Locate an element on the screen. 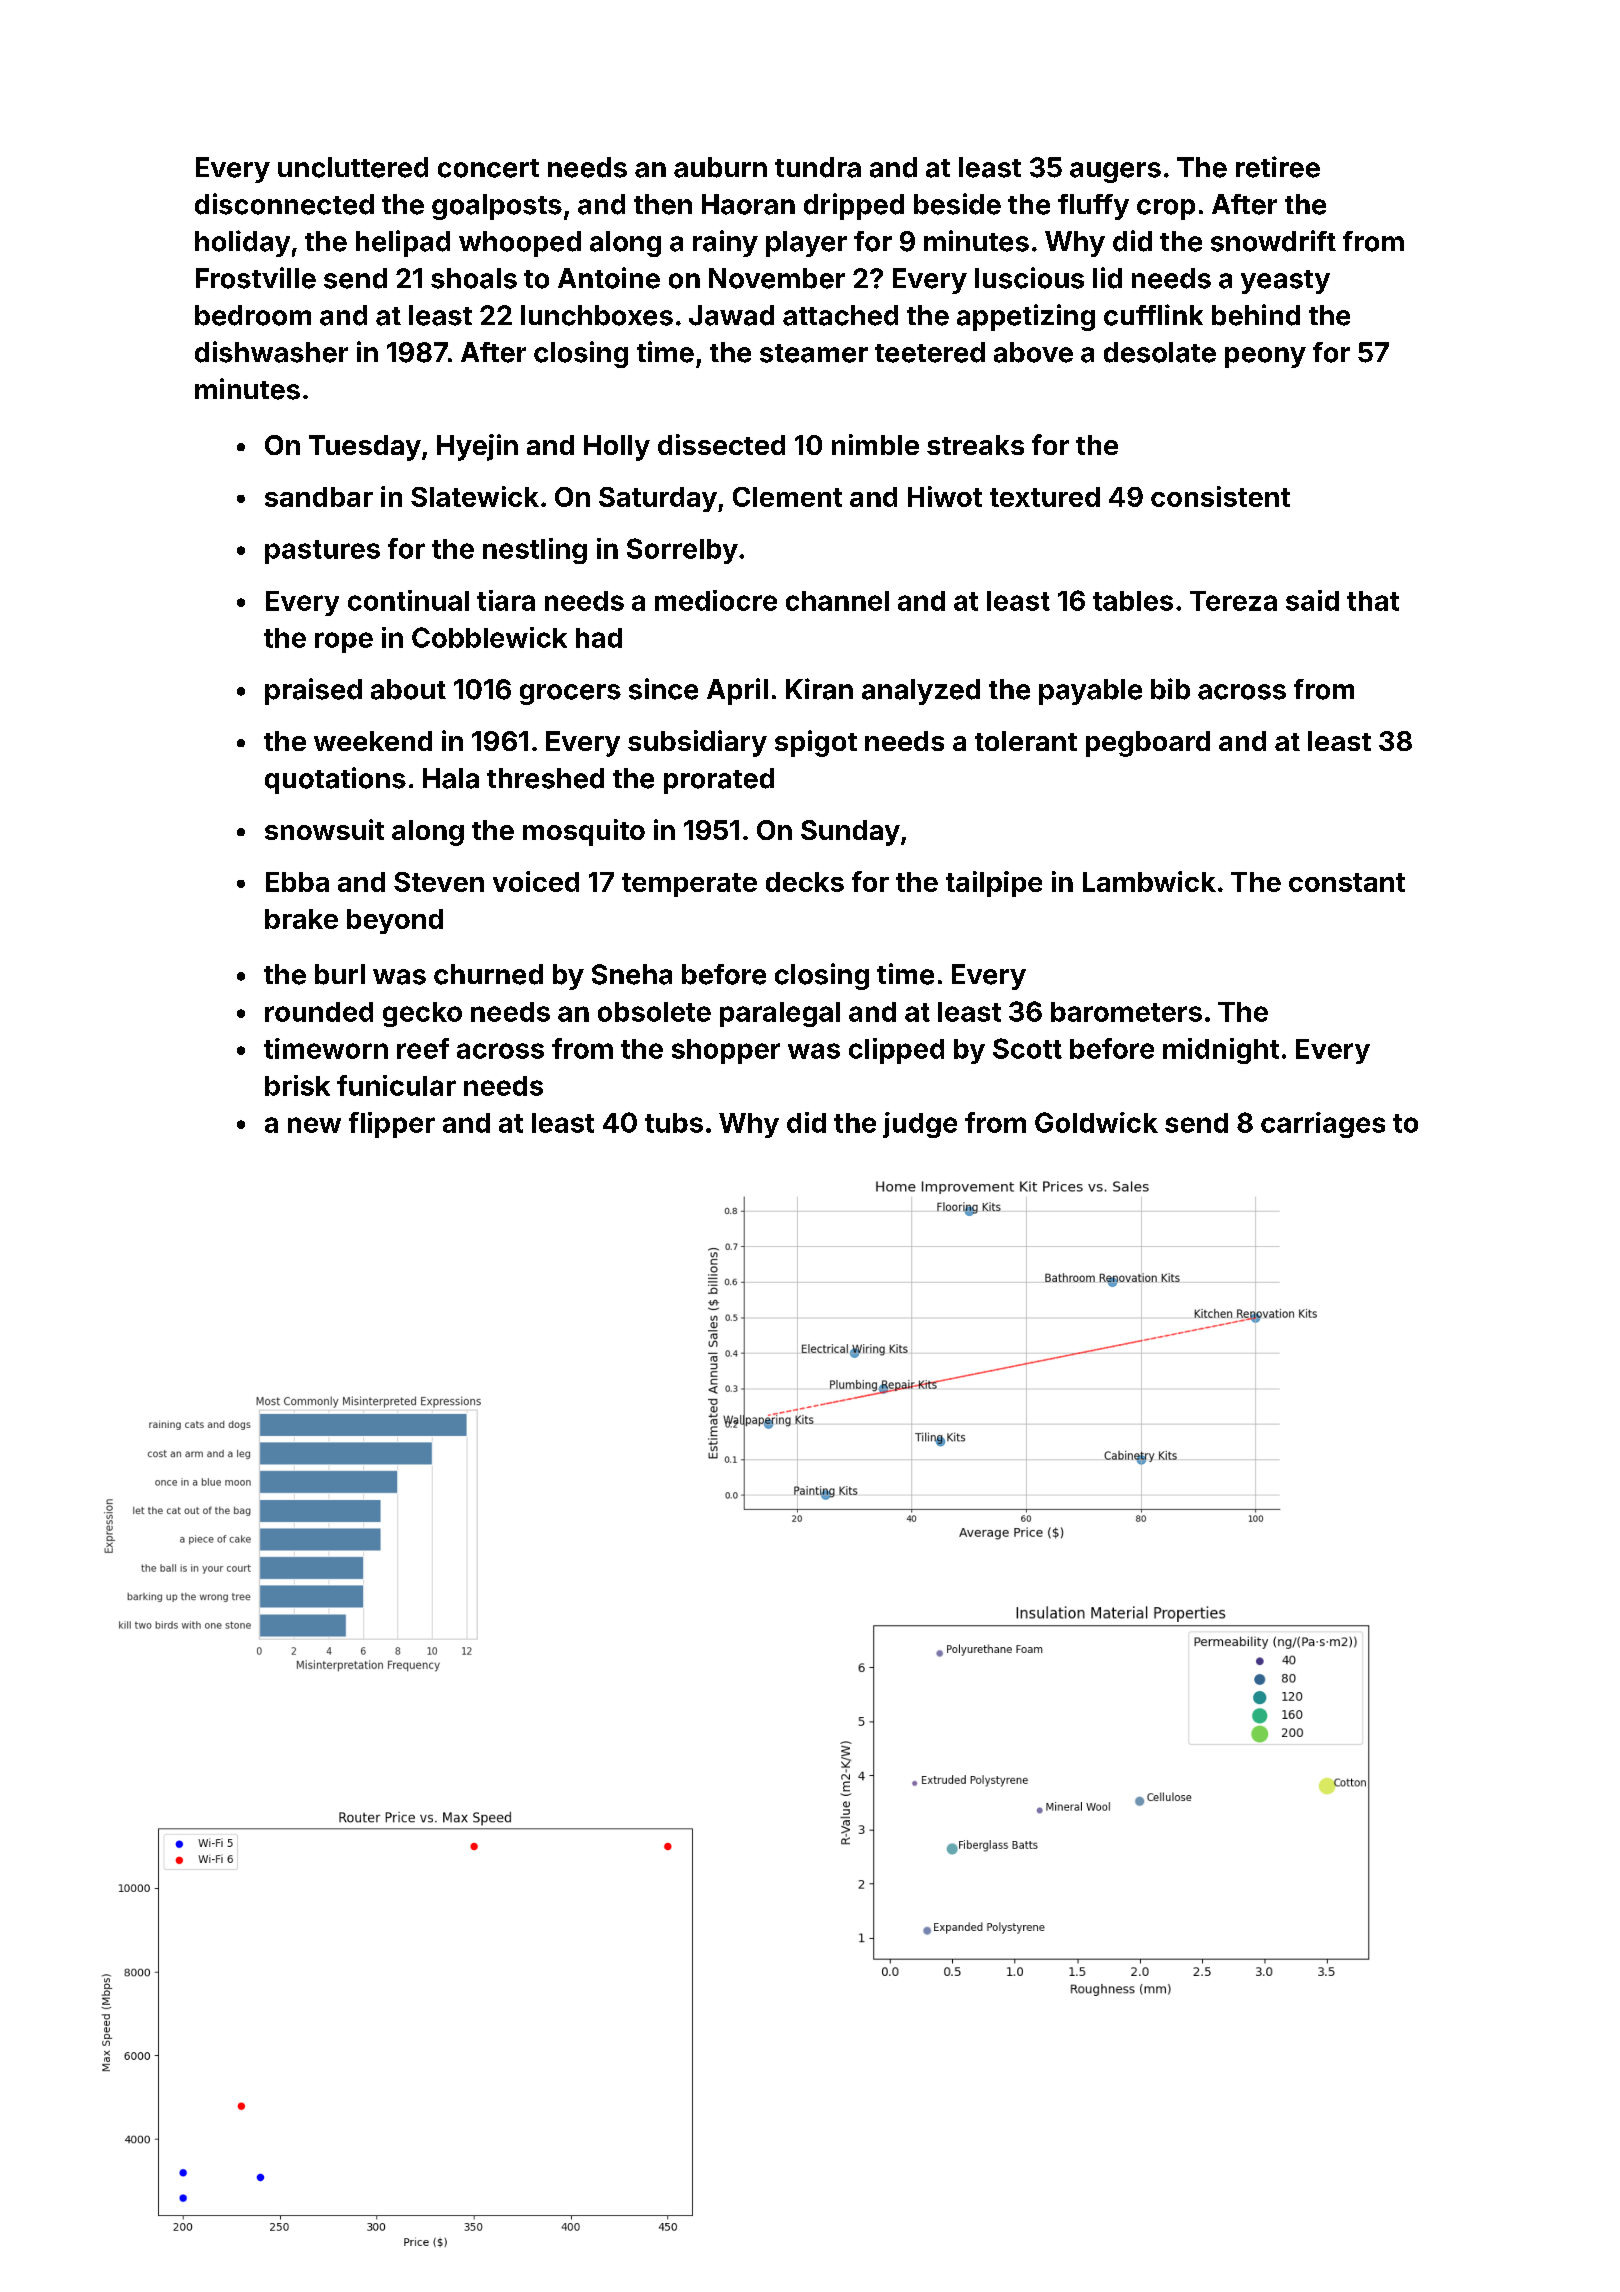 Image resolution: width=1620 pixels, height=2292 pixels. quotations is located at coordinates (335, 780).
